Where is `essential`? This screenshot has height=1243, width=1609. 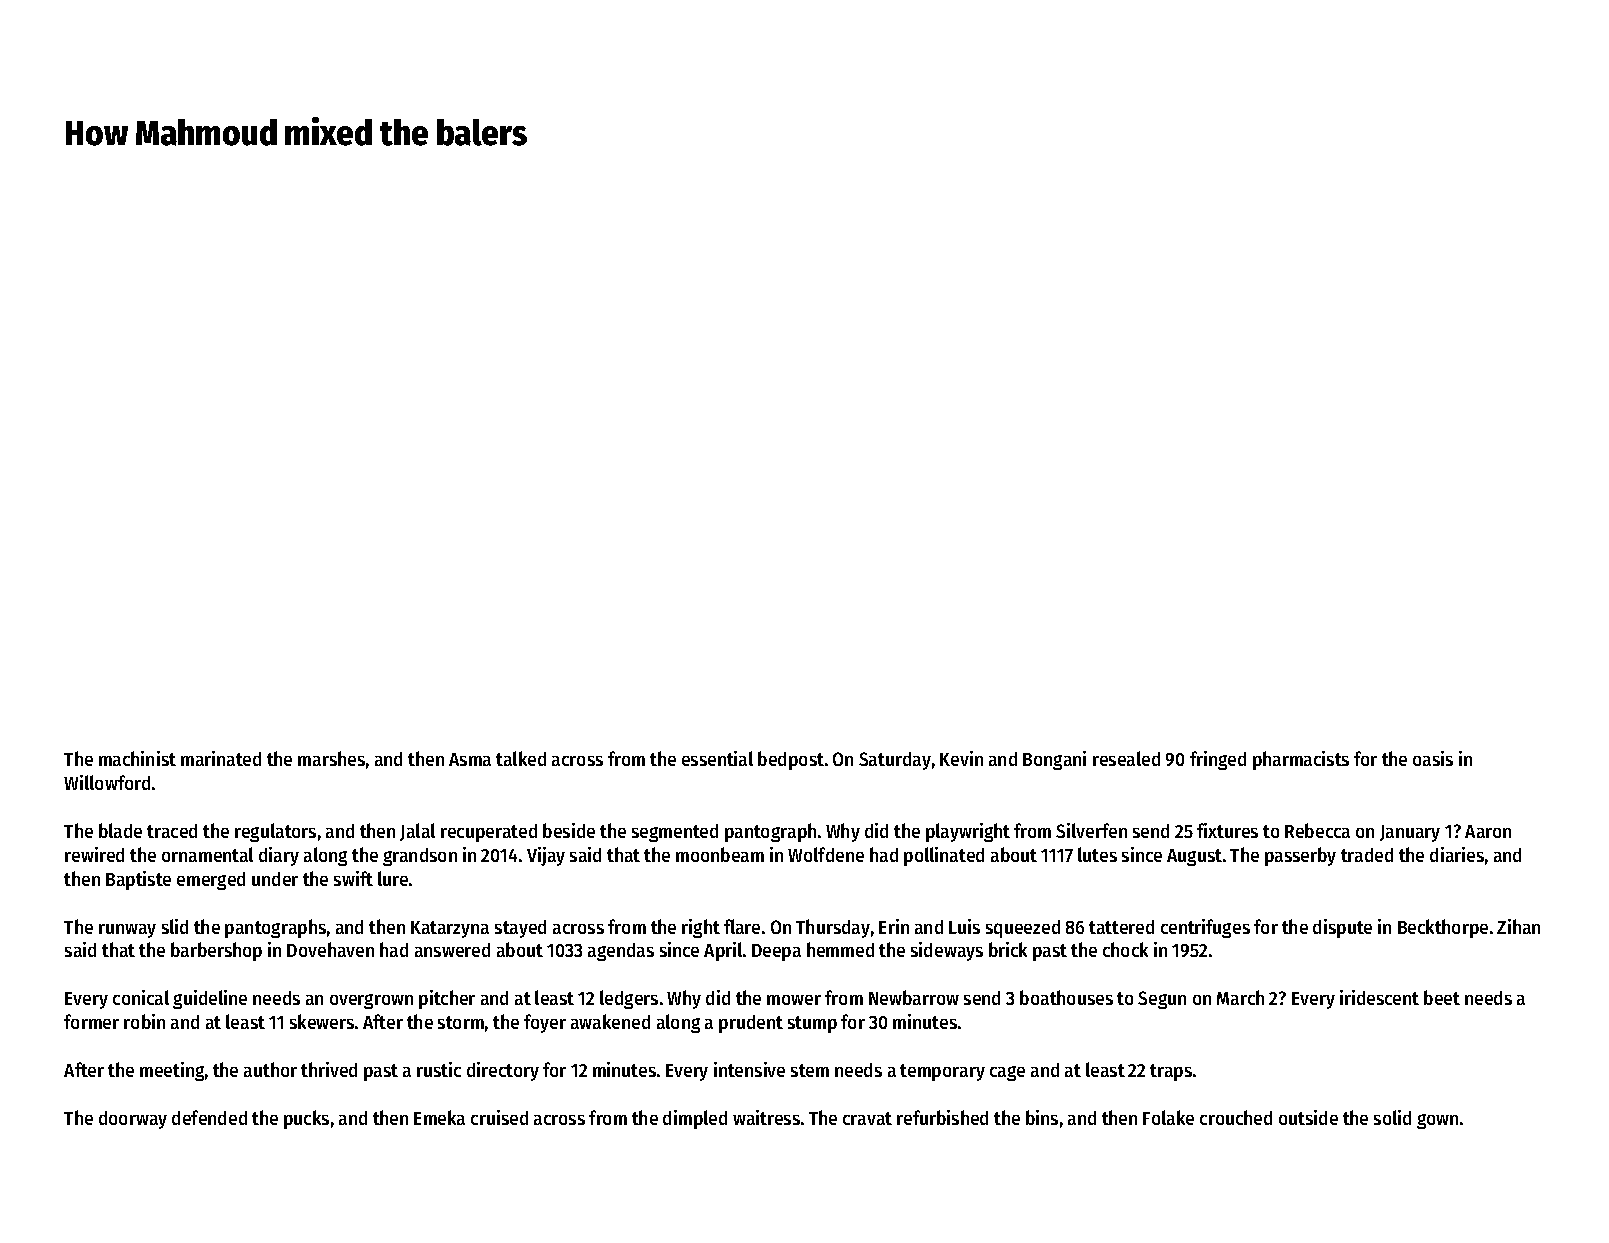 essential is located at coordinates (717, 758).
